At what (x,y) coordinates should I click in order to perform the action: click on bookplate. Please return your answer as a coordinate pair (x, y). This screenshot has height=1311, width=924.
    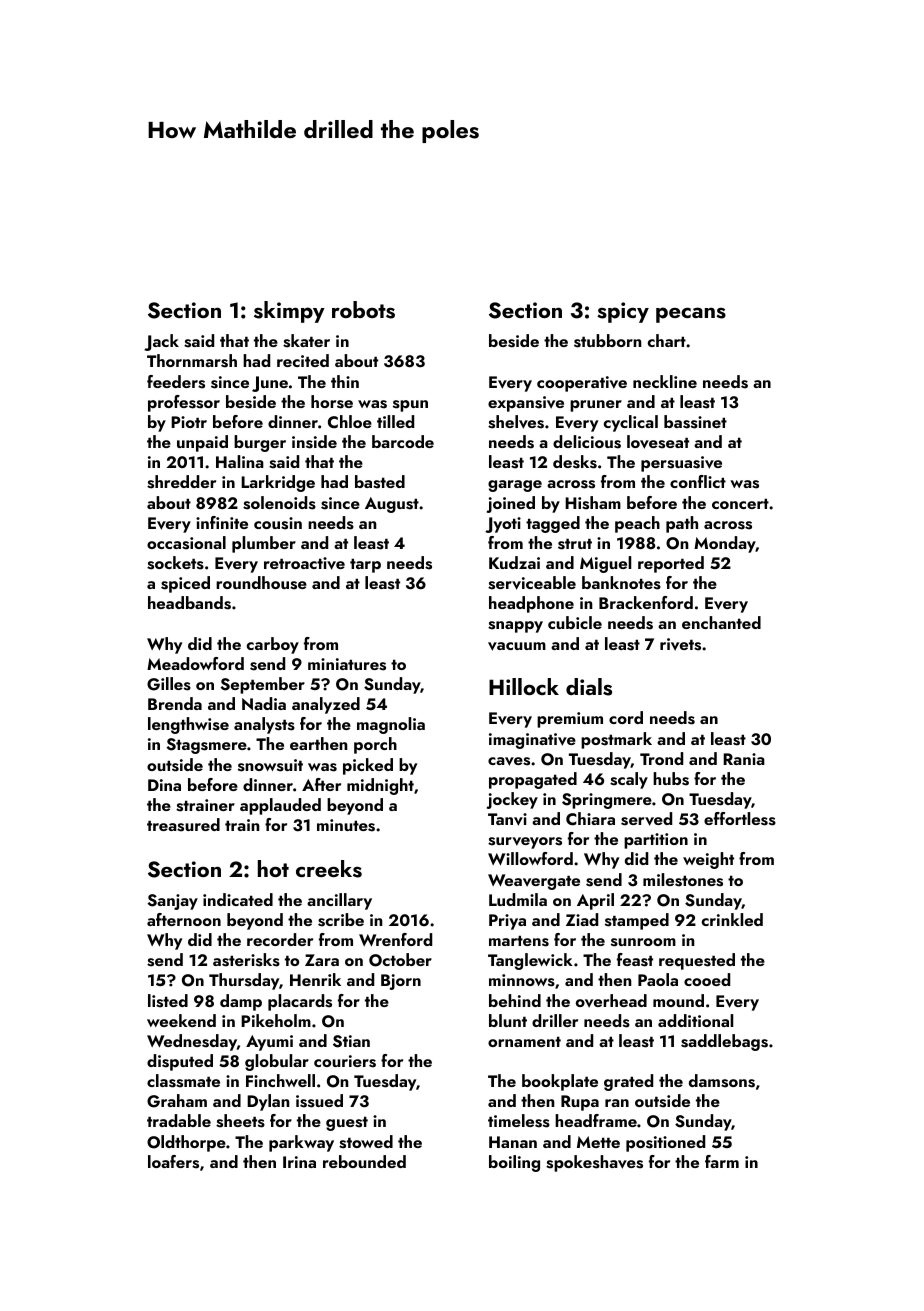
    Looking at the image, I should click on (560, 1082).
